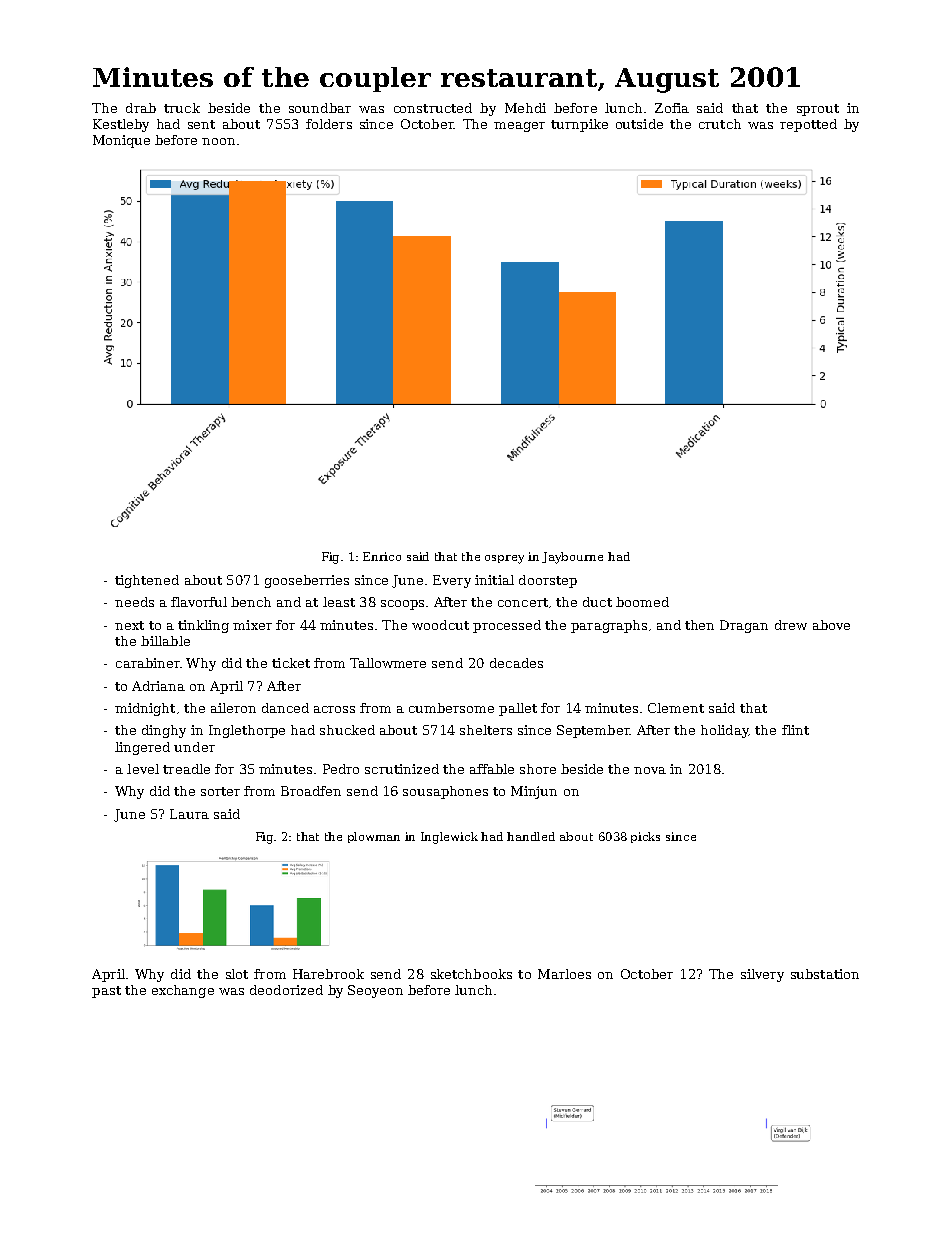  What do you see at coordinates (218, 141) in the page?
I see `noon` at bounding box center [218, 141].
